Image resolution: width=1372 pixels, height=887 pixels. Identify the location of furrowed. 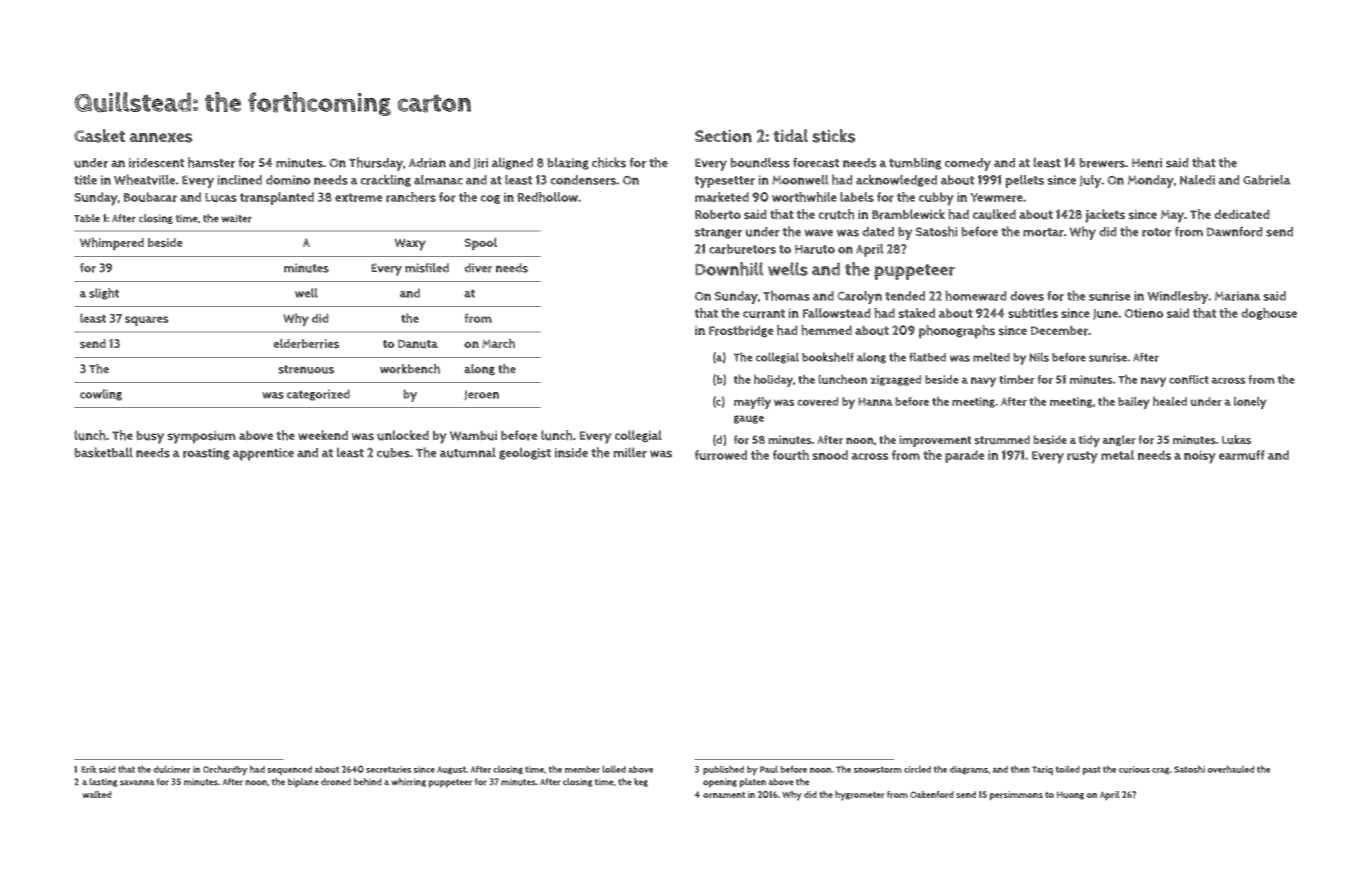
(721, 455).
